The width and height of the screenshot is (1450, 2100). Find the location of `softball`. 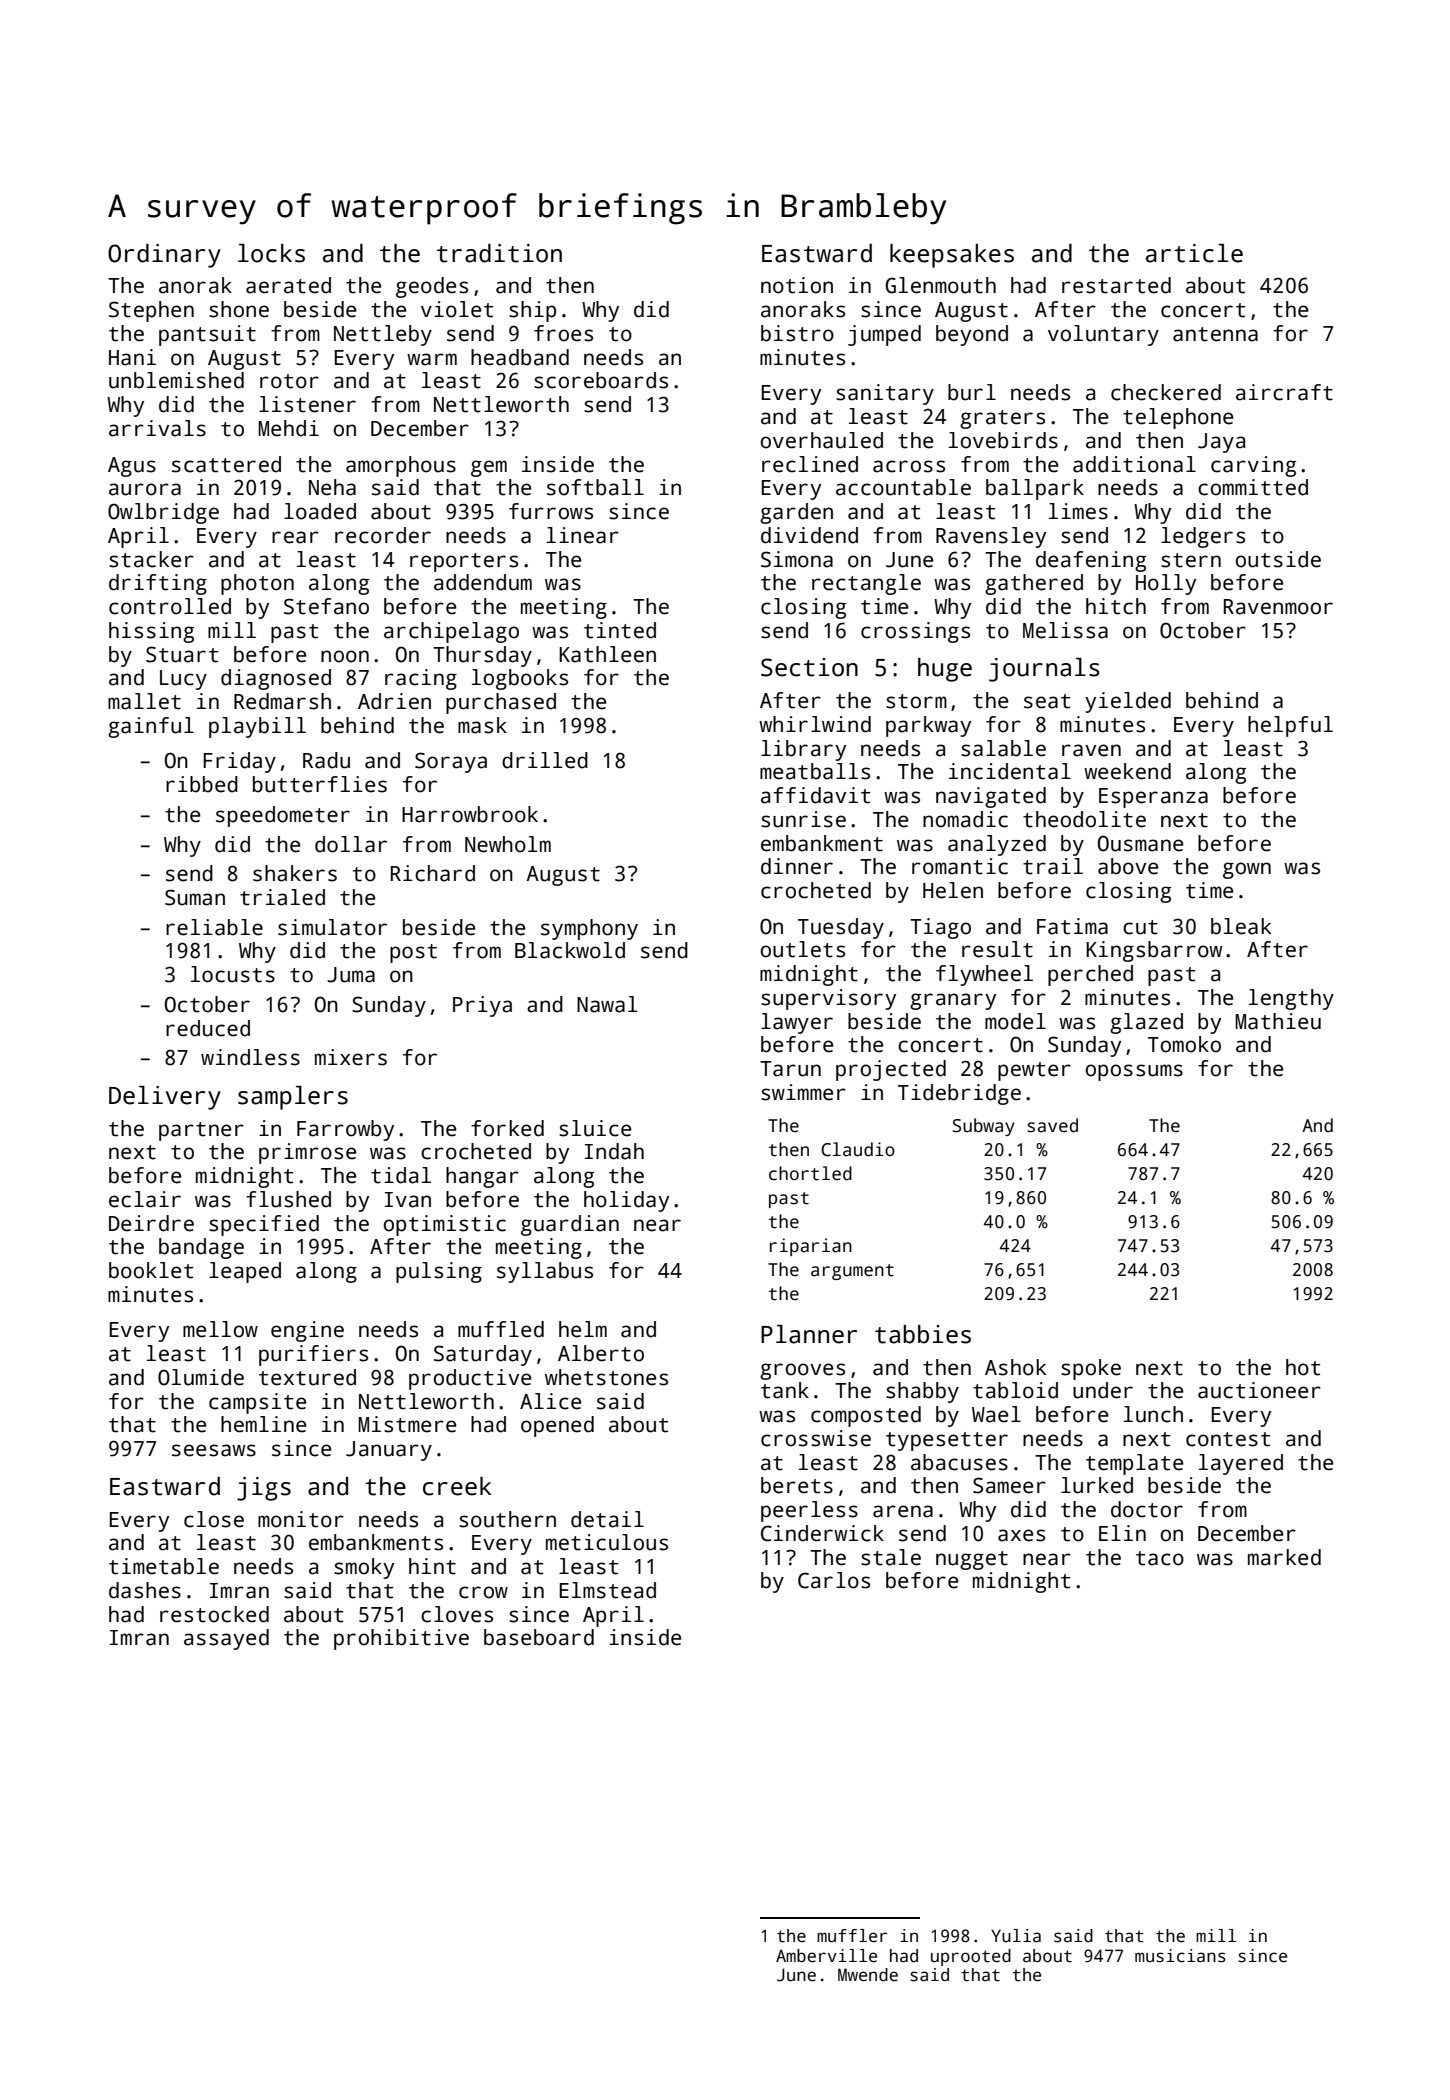

softball is located at coordinates (595, 487).
